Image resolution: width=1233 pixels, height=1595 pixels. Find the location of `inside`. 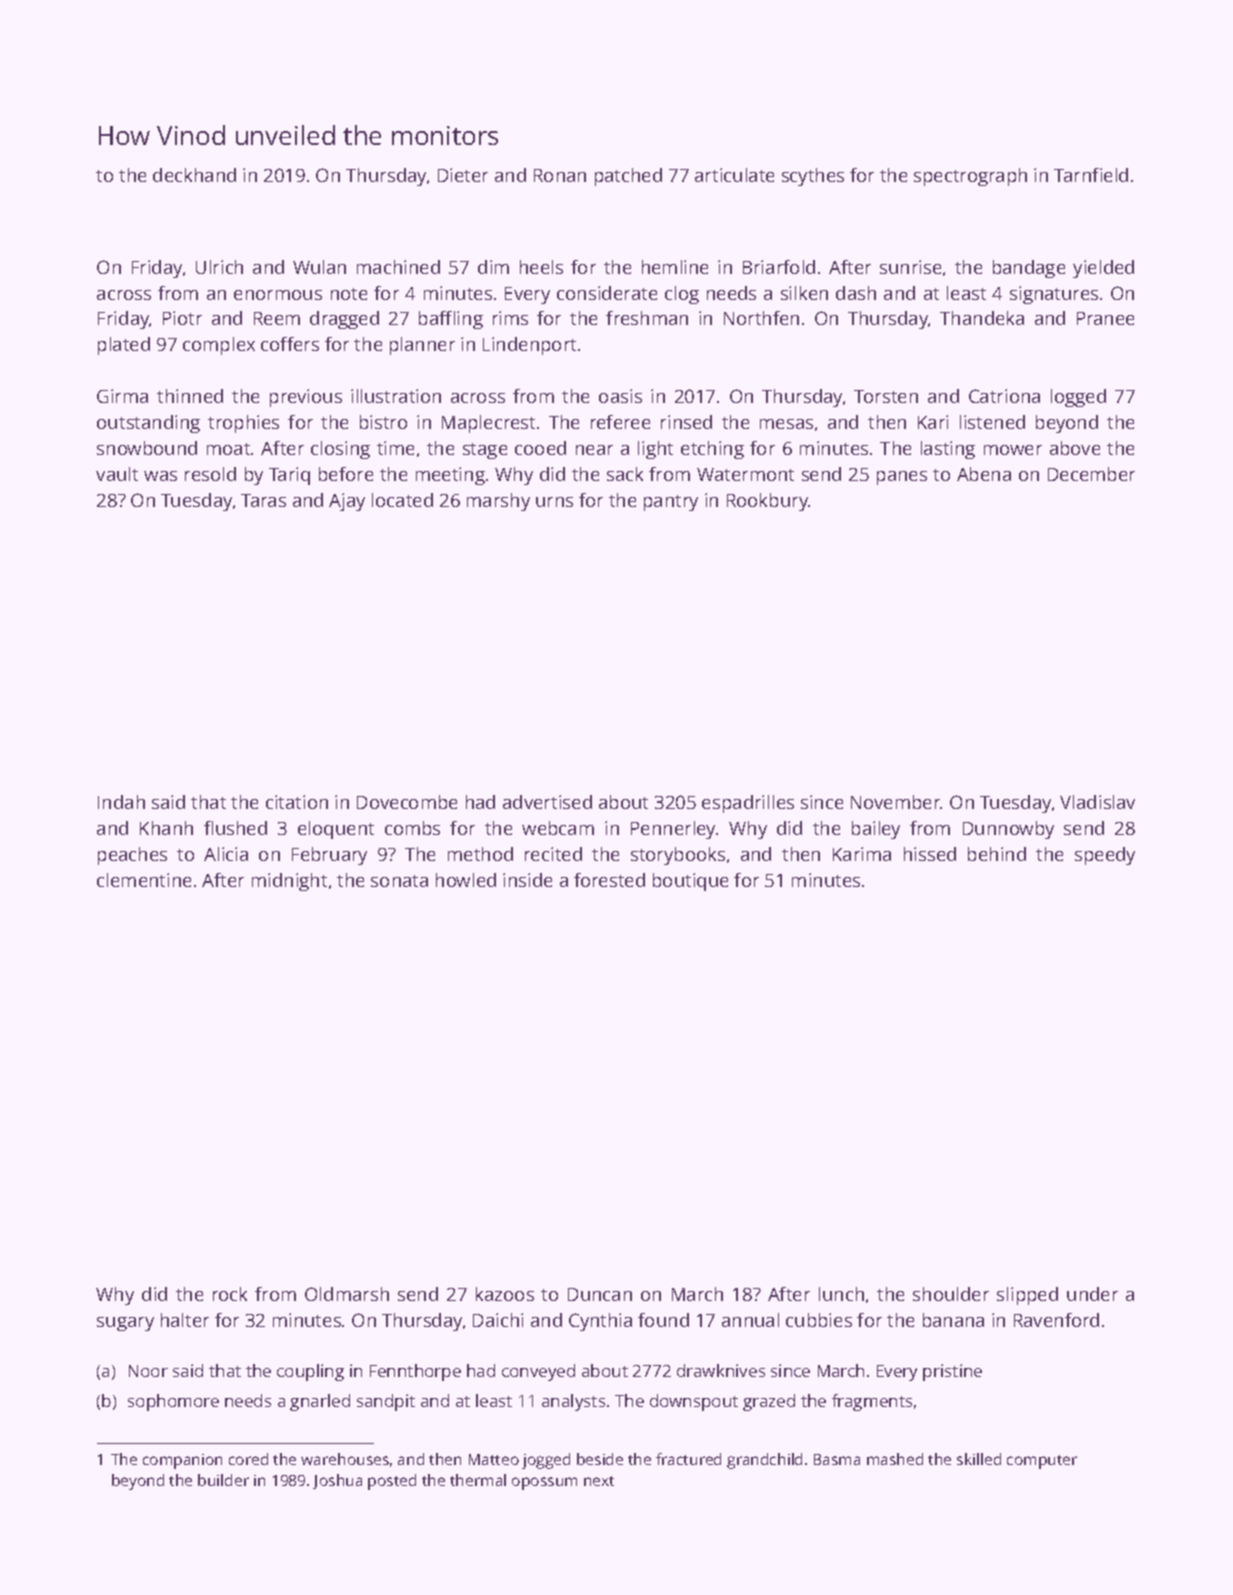

inside is located at coordinates (527, 880).
